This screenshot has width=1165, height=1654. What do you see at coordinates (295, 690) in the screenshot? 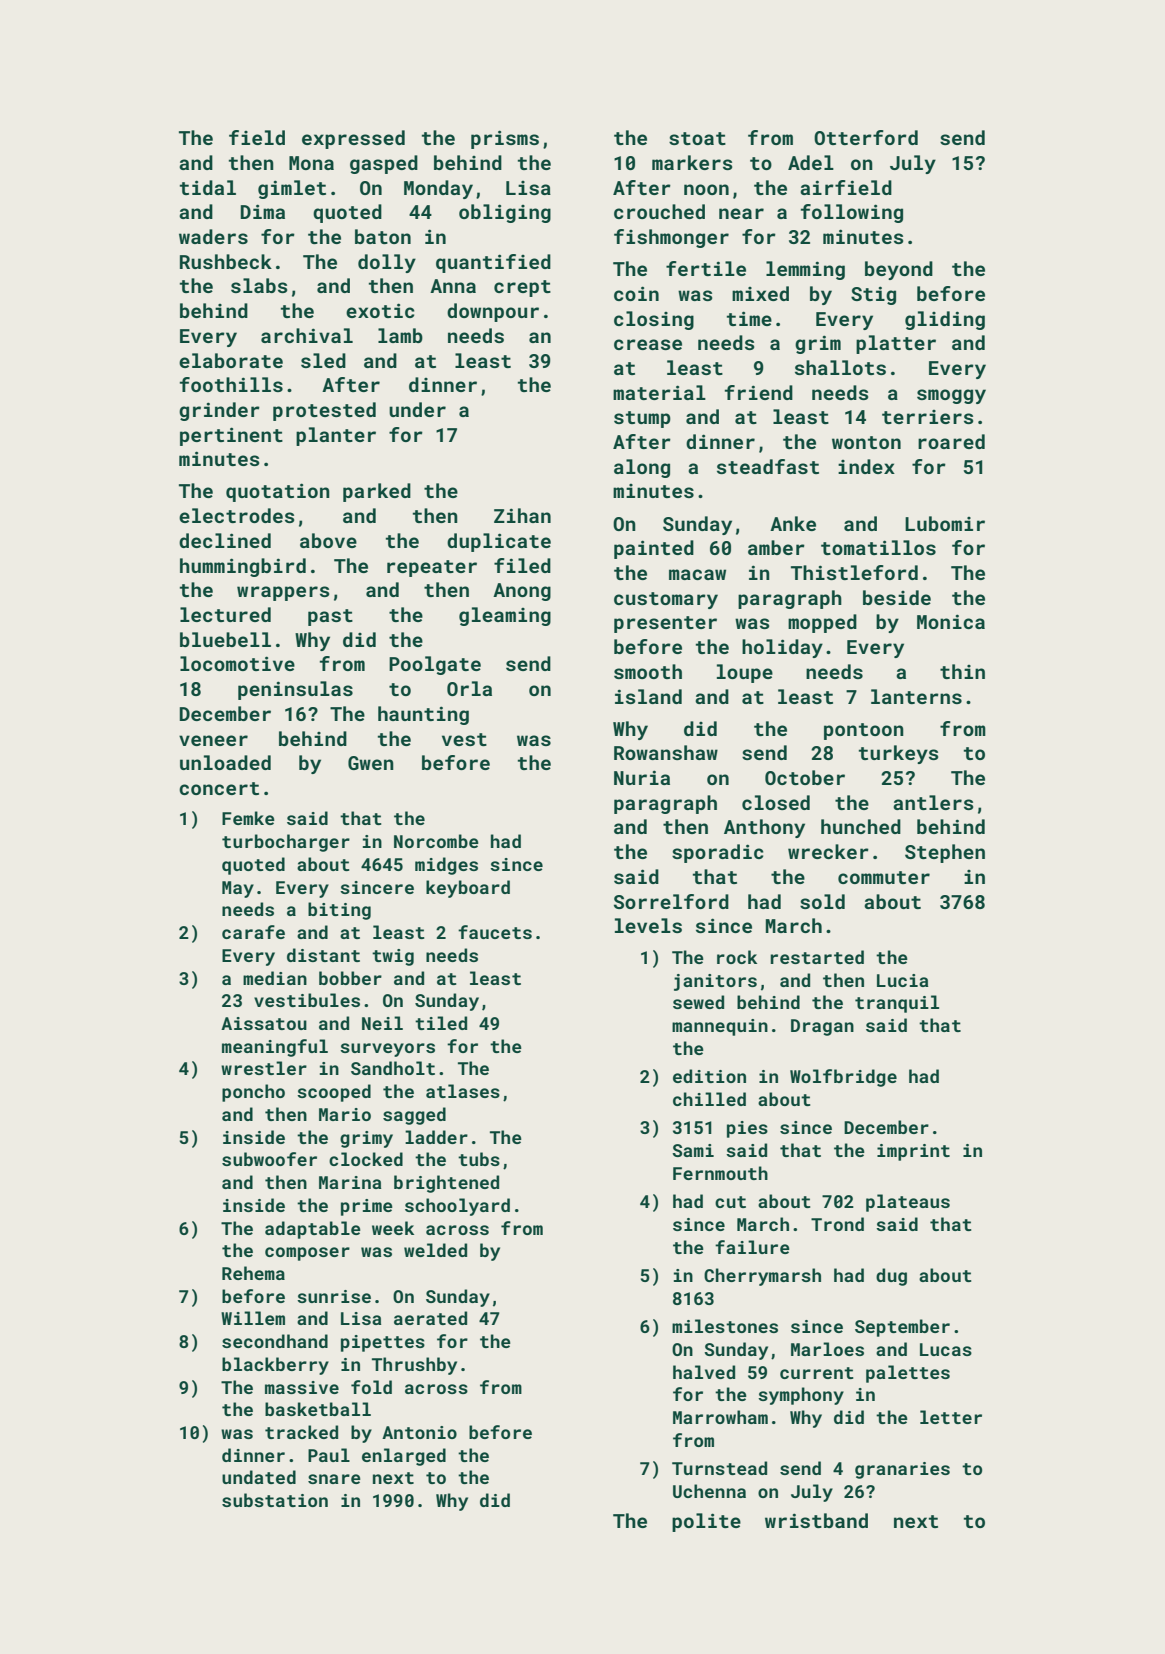
I see `peninsulas` at bounding box center [295, 690].
